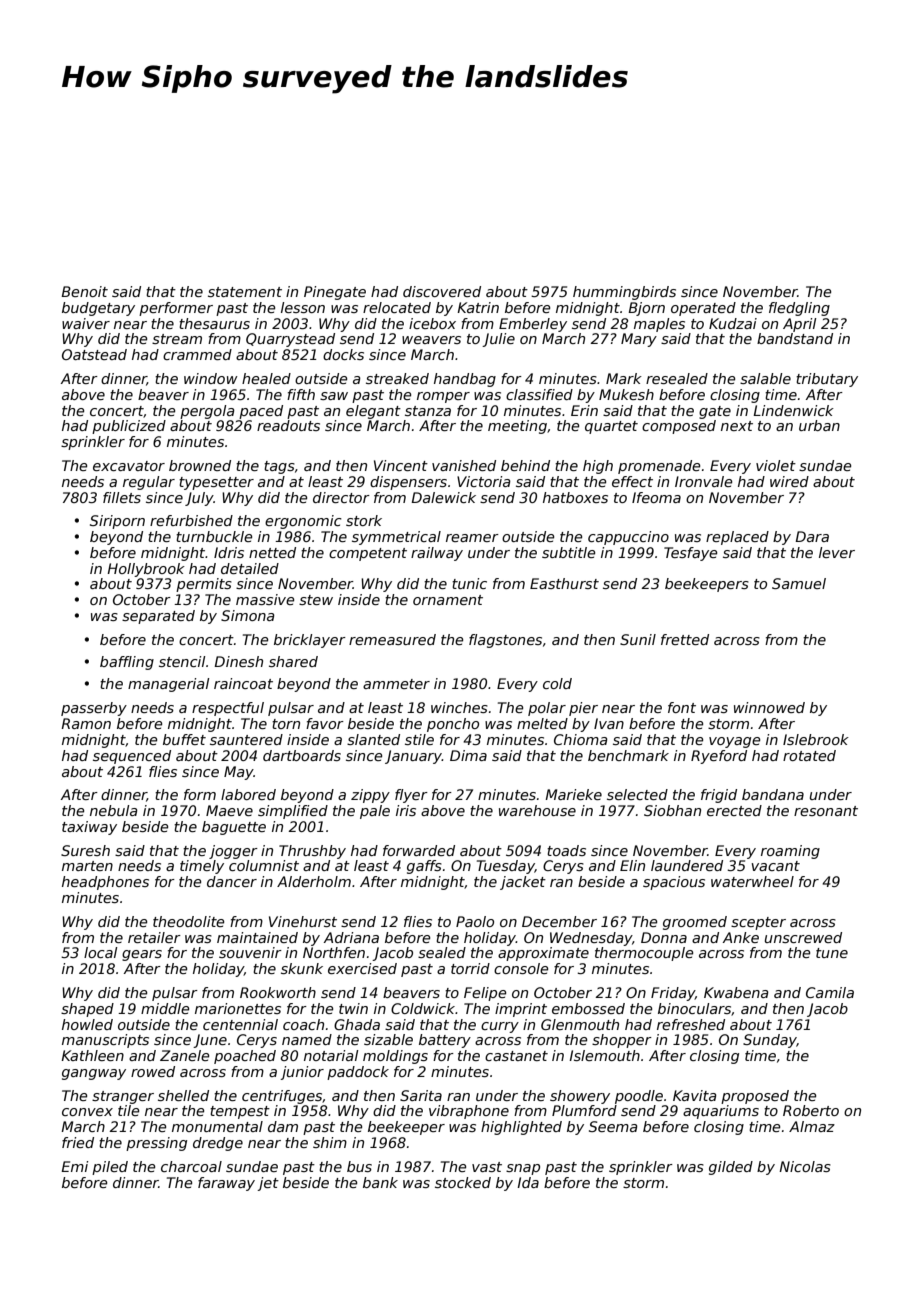 This page has width=924, height=1308. What do you see at coordinates (432, 323) in the page?
I see `icebox` at bounding box center [432, 323].
